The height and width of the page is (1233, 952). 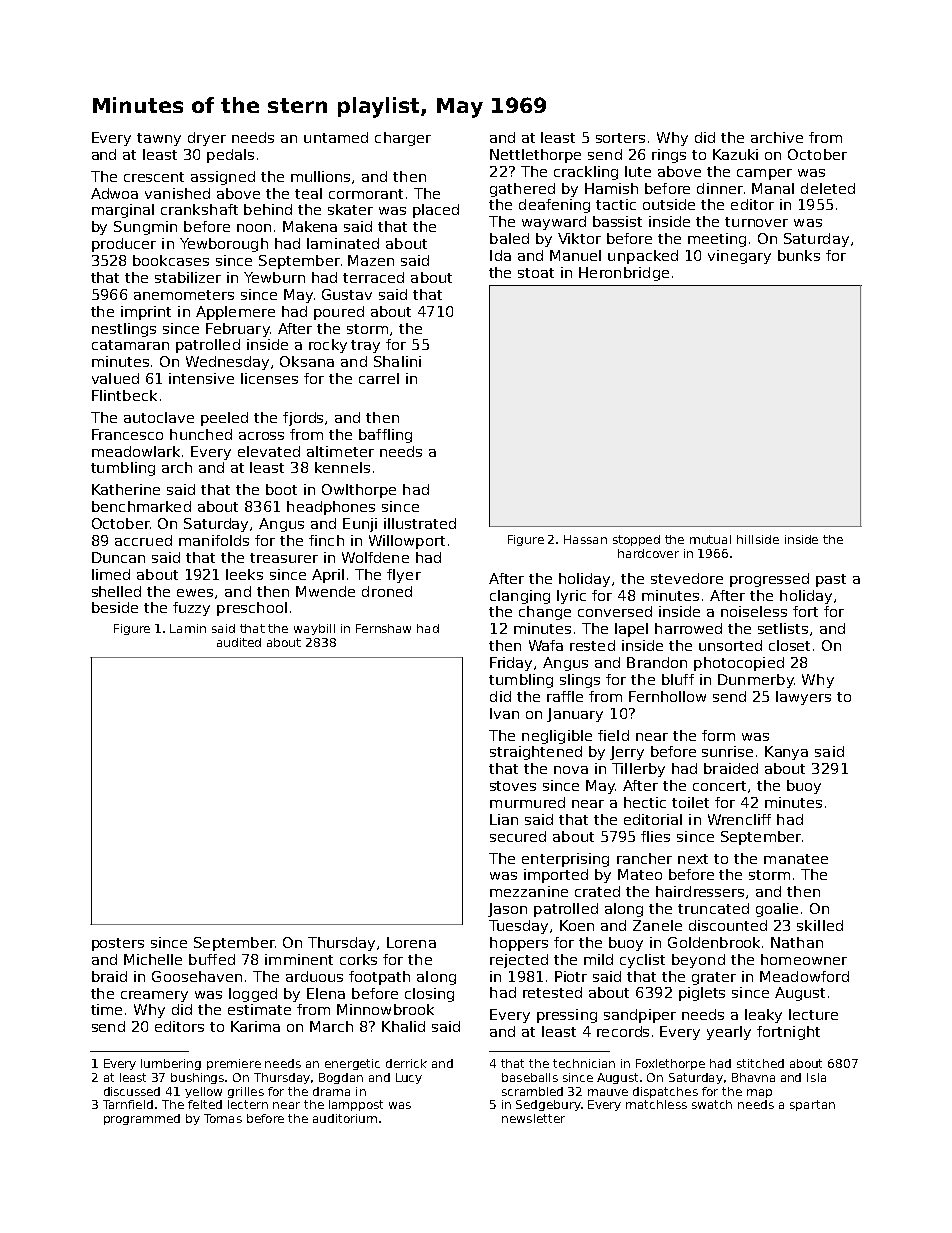 I want to click on Tomas, so click(x=223, y=1118).
